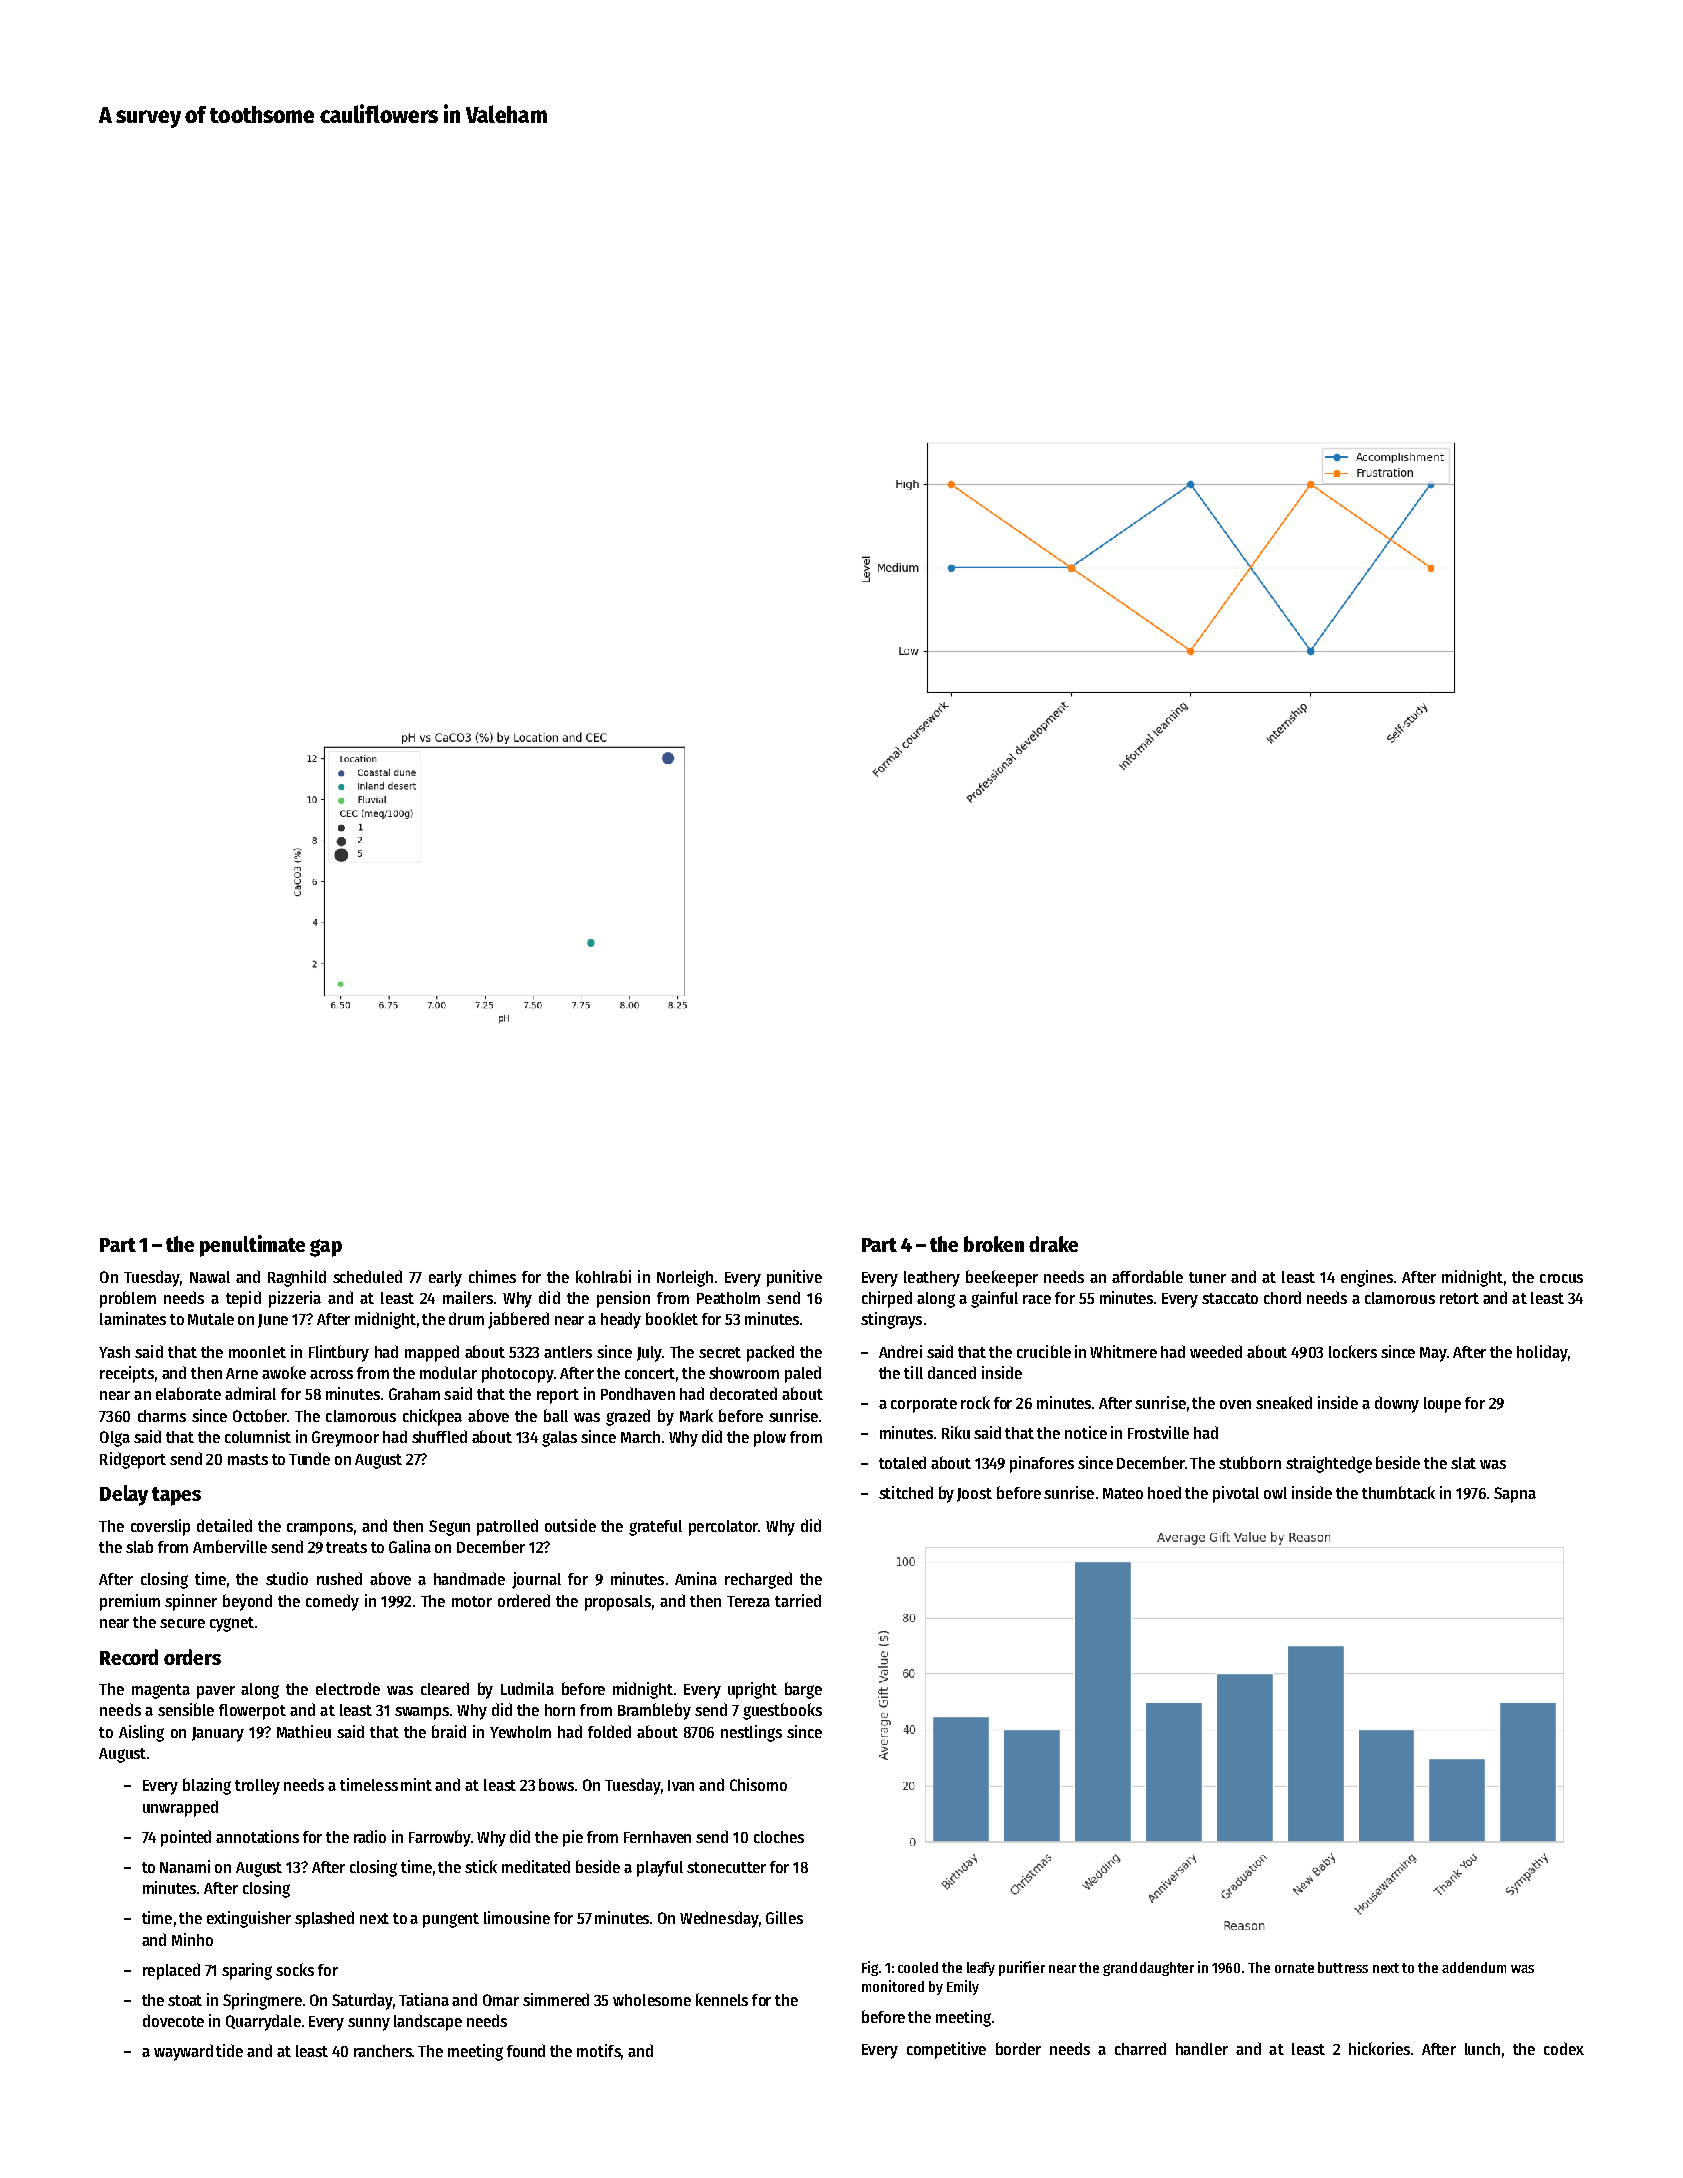 This screenshot has width=1683, height=2178. I want to click on broken, so click(994, 1244).
